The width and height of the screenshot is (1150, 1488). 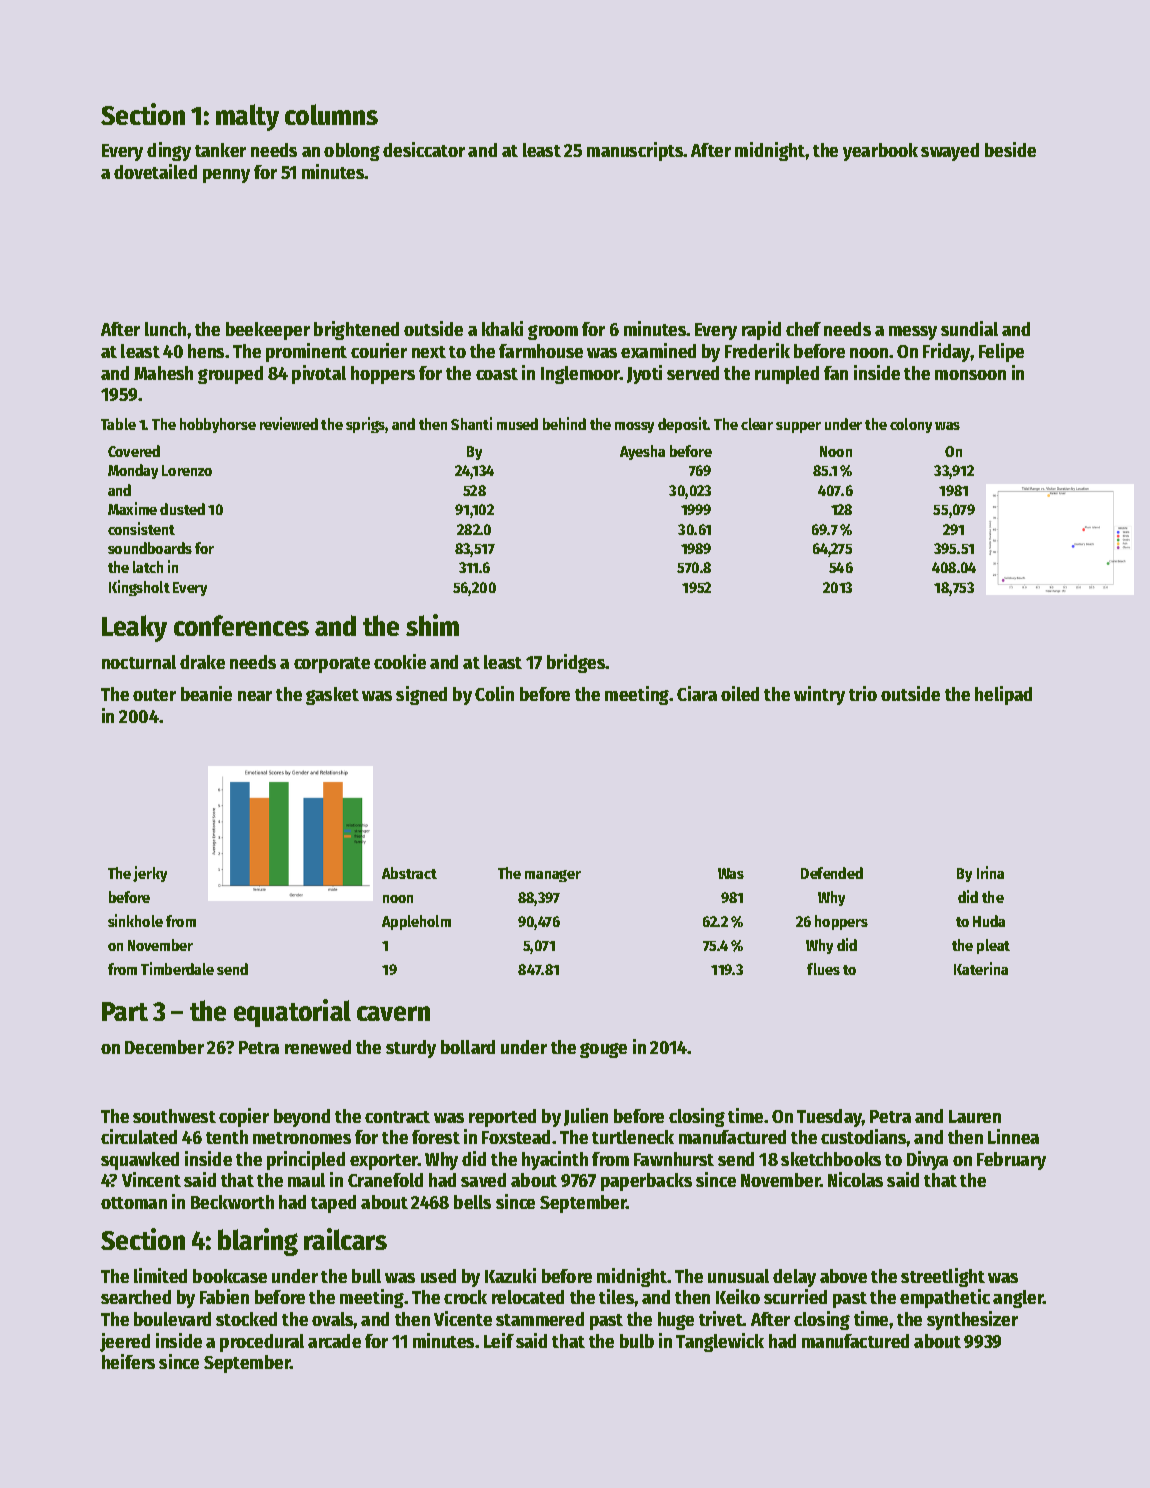 I want to click on ottoman, so click(x=134, y=1203).
